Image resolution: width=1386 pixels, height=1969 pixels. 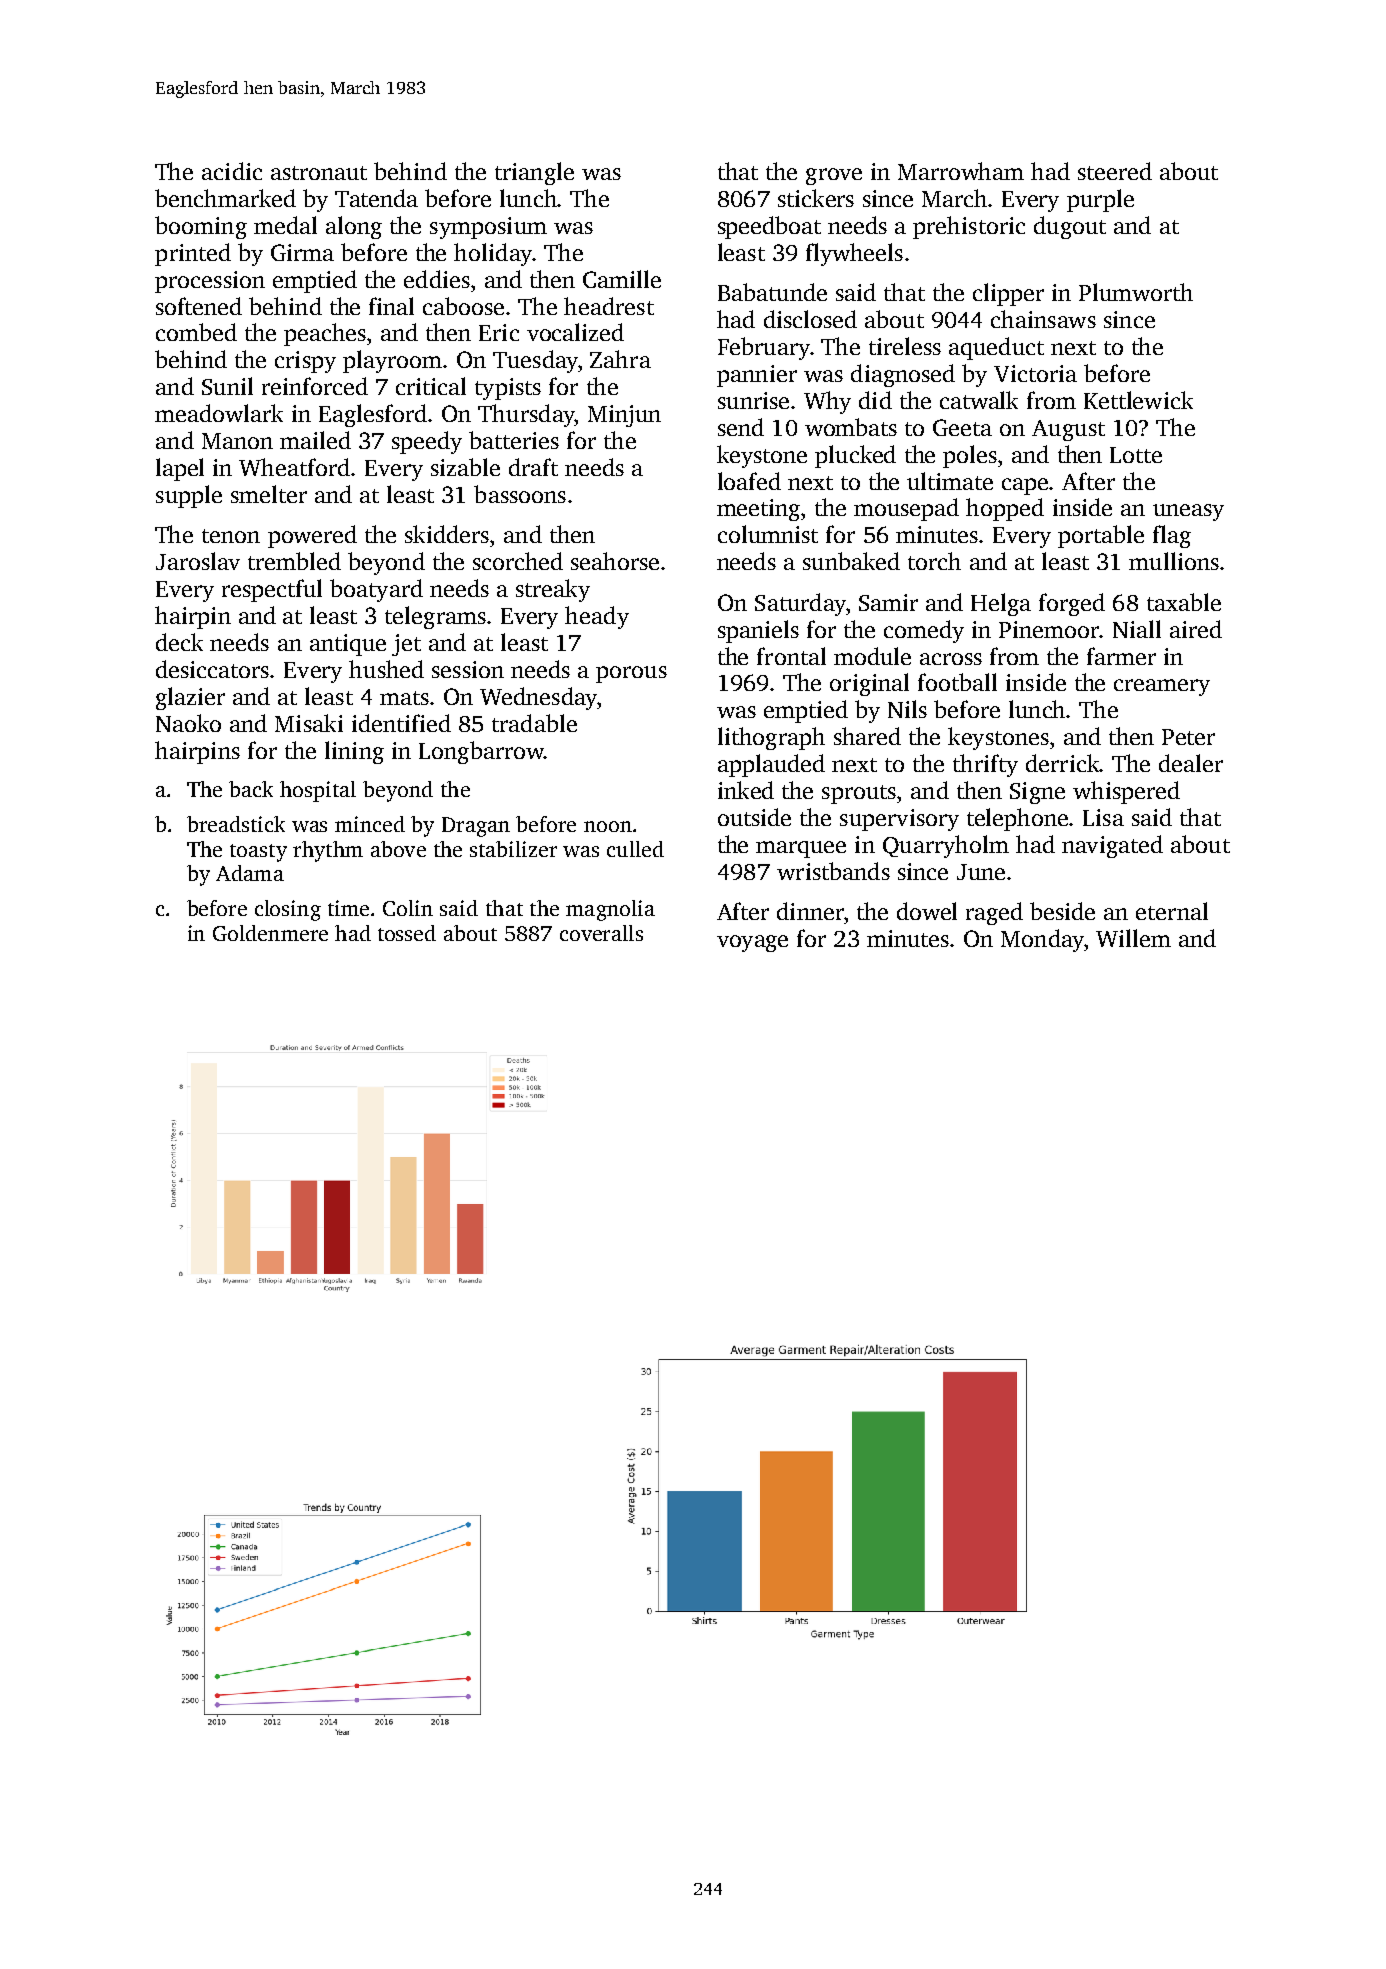 I want to click on Colin, so click(x=408, y=908).
